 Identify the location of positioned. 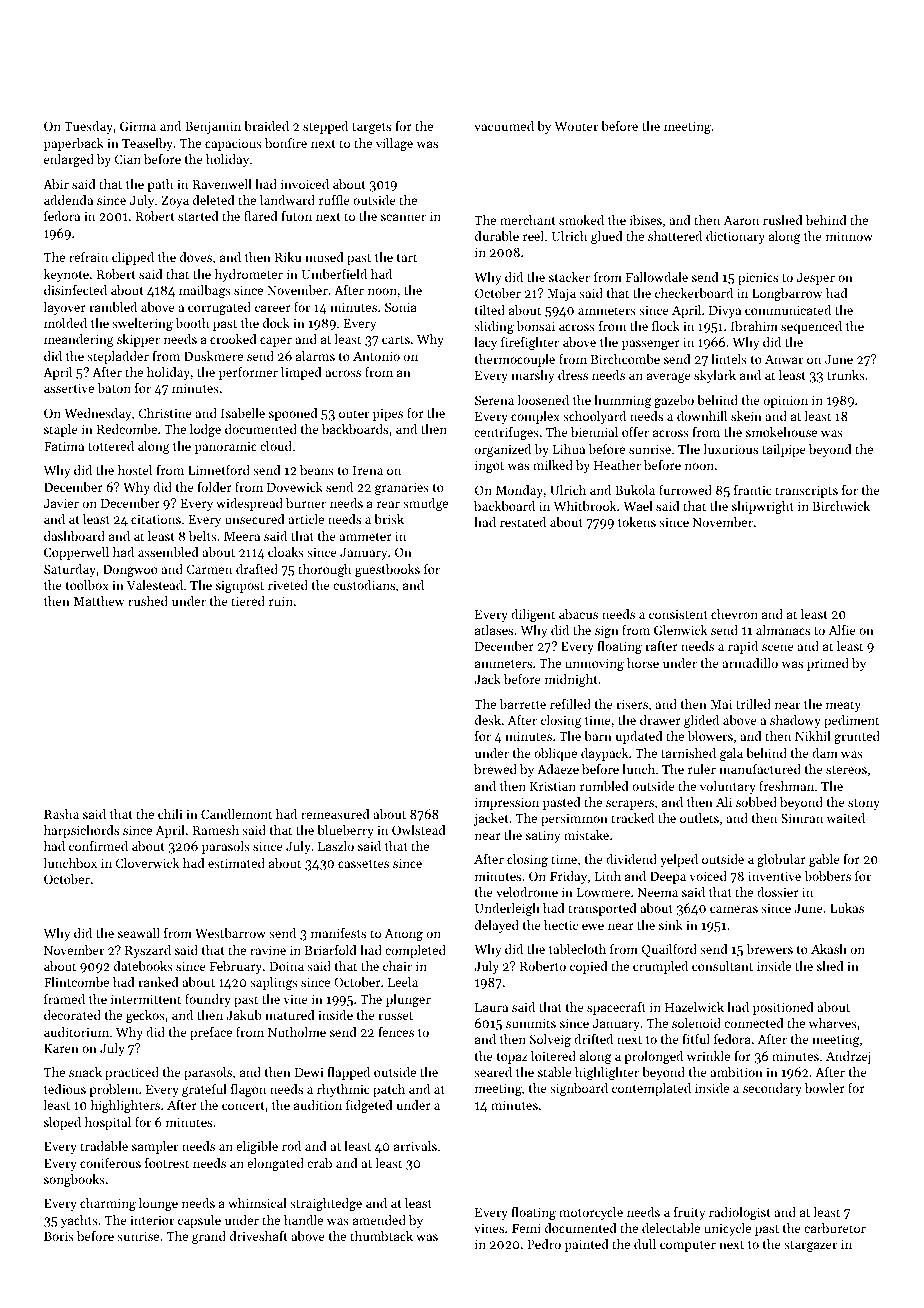
(783, 1008).
